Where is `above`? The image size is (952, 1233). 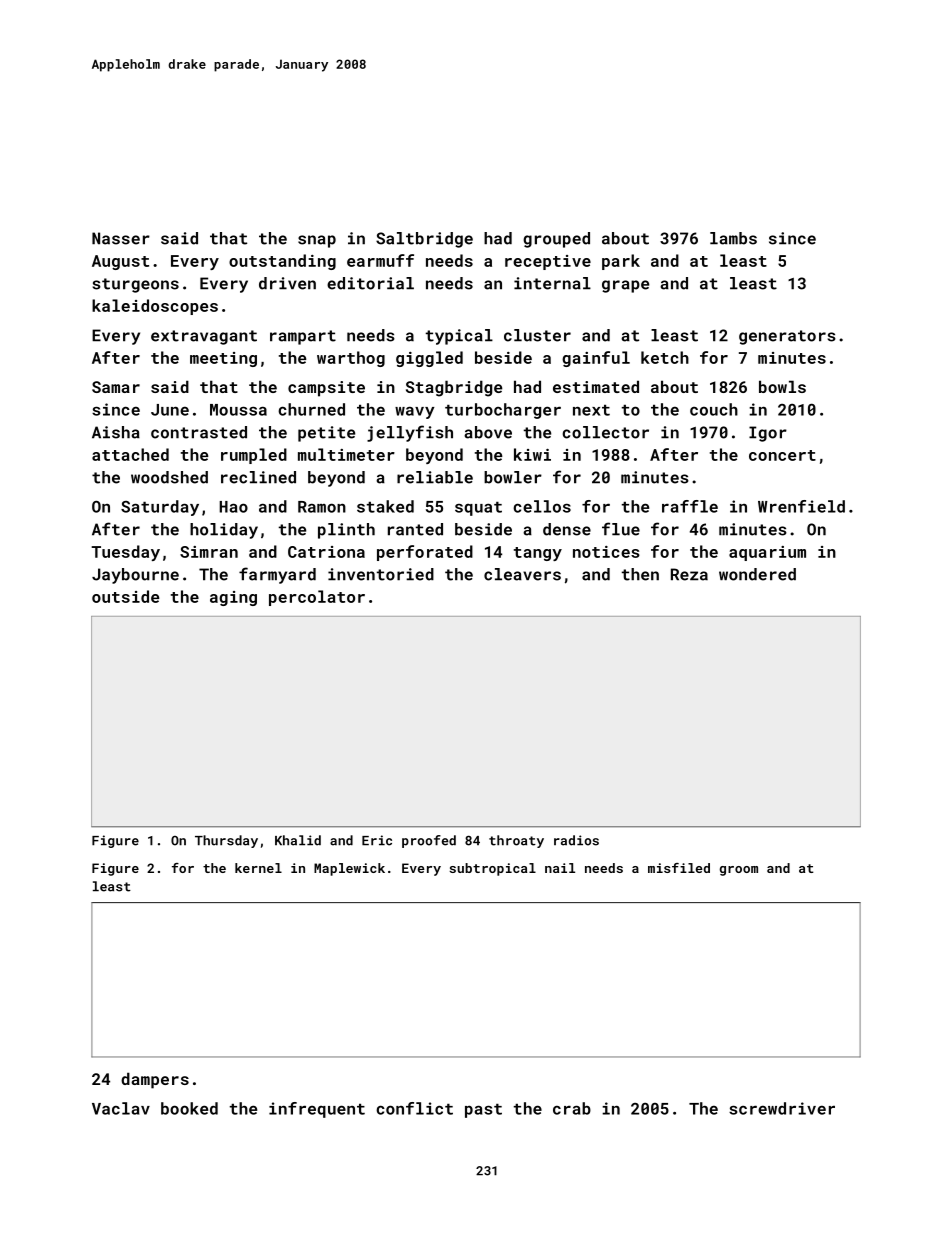 above is located at coordinates (488, 432).
